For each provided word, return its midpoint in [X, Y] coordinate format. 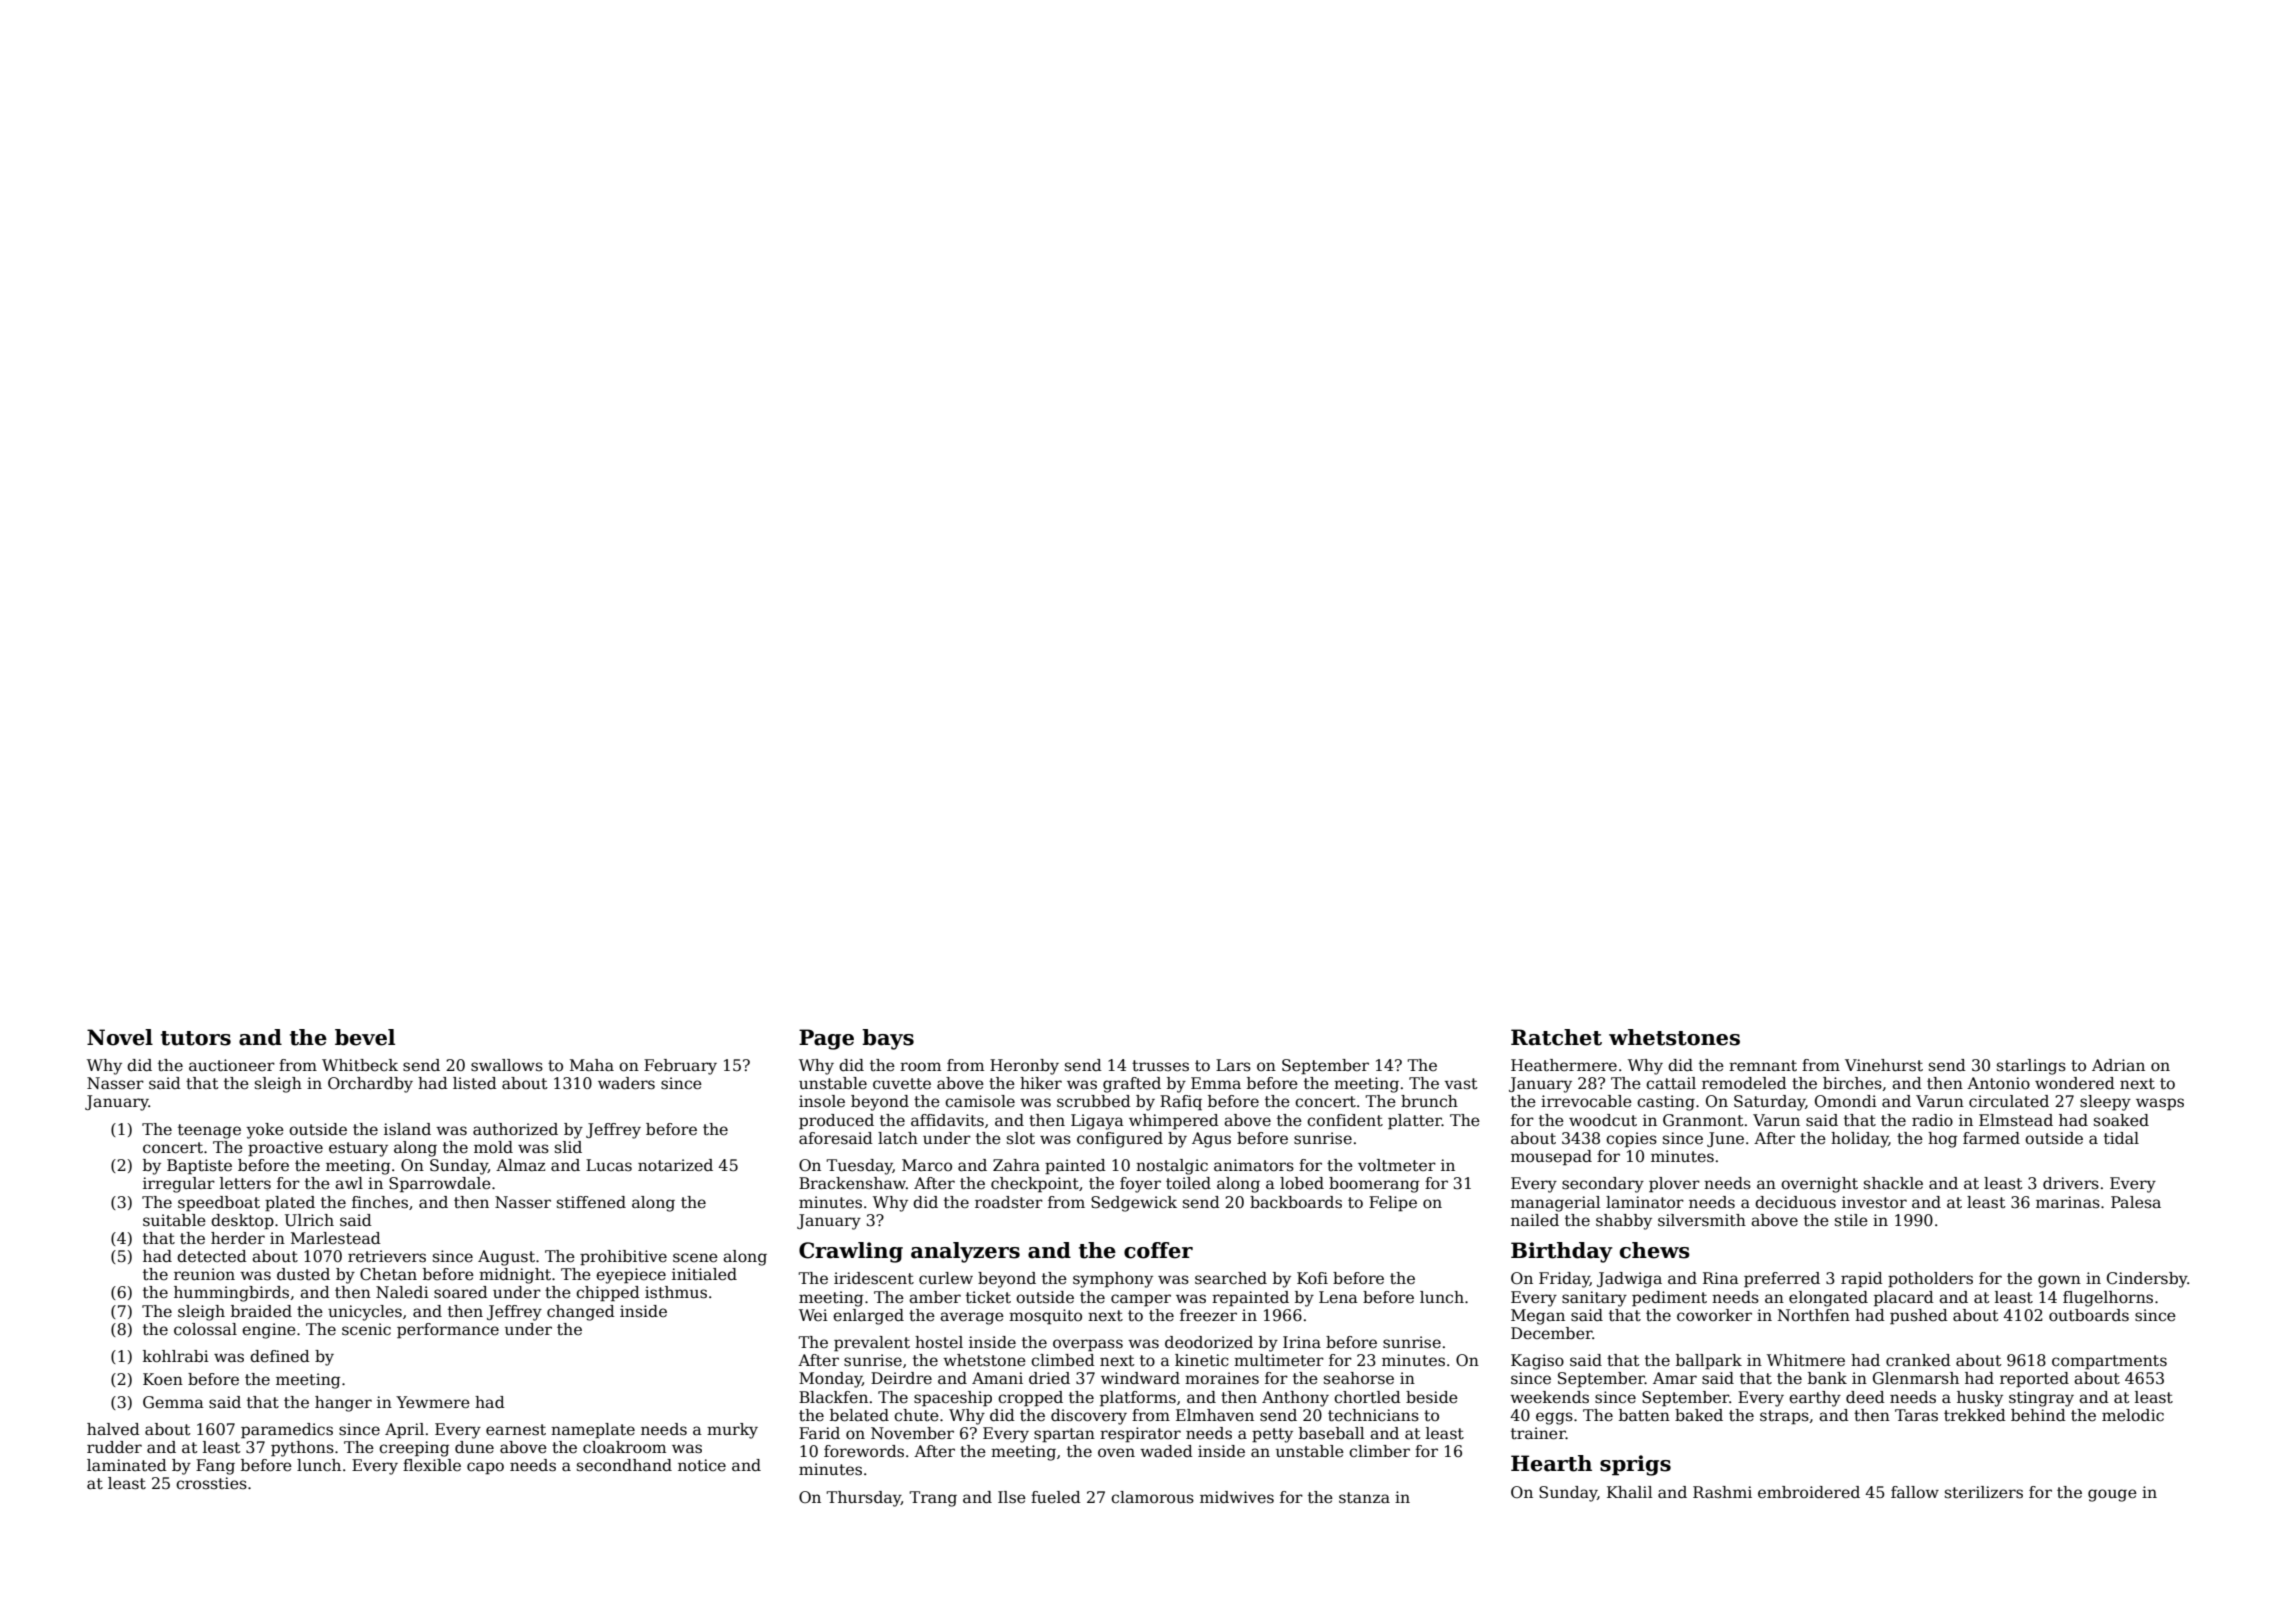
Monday [830, 1380]
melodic [2133, 1415]
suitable [174, 1220]
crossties [211, 1483]
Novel [120, 1037]
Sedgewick [1134, 1204]
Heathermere [1564, 1065]
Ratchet [1556, 1037]
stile [1851, 1220]
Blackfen [833, 1397]
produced [836, 1122]
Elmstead [2016, 1120]
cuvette [902, 1084]
